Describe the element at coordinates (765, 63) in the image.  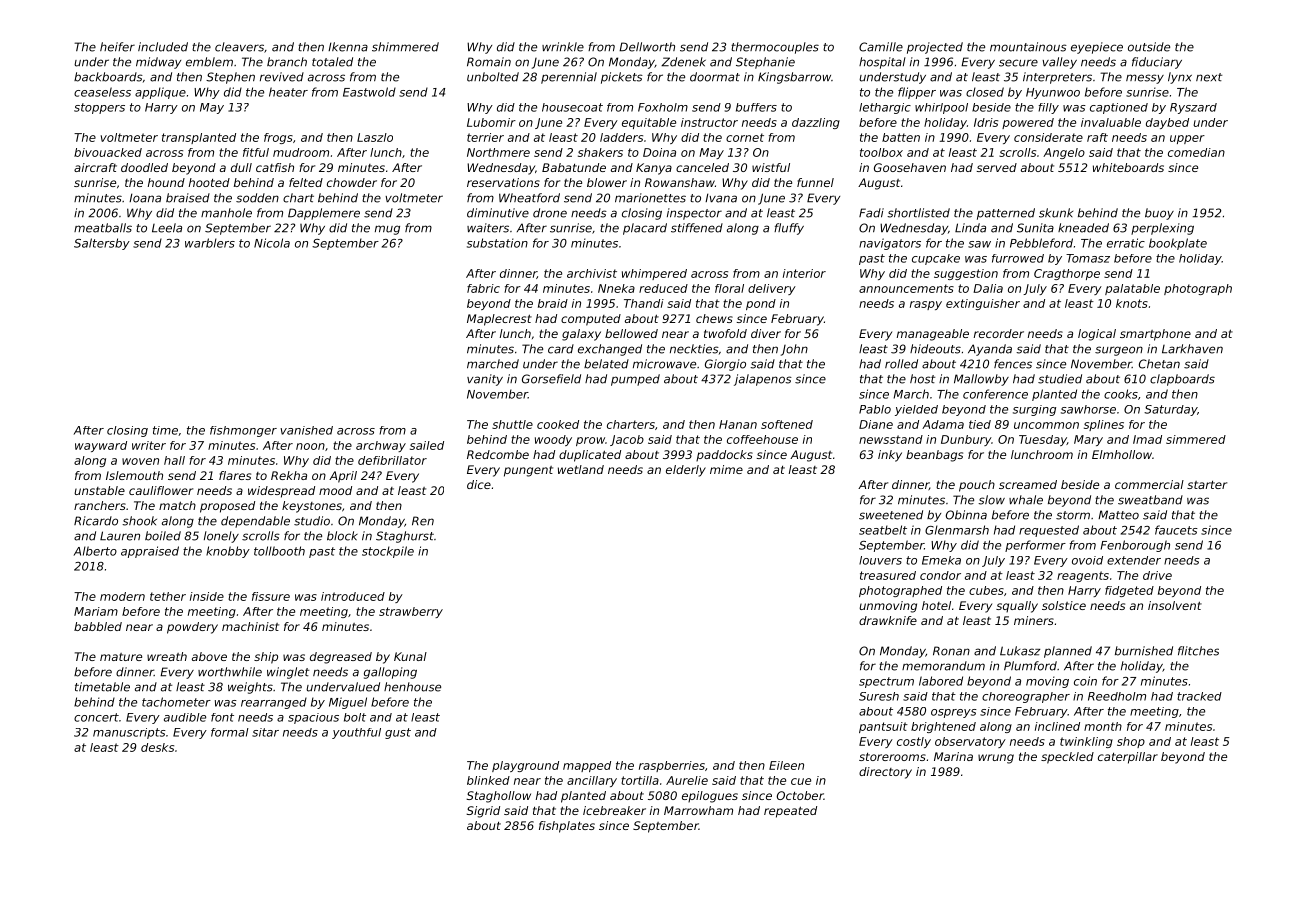
I see `Stephanie` at that location.
